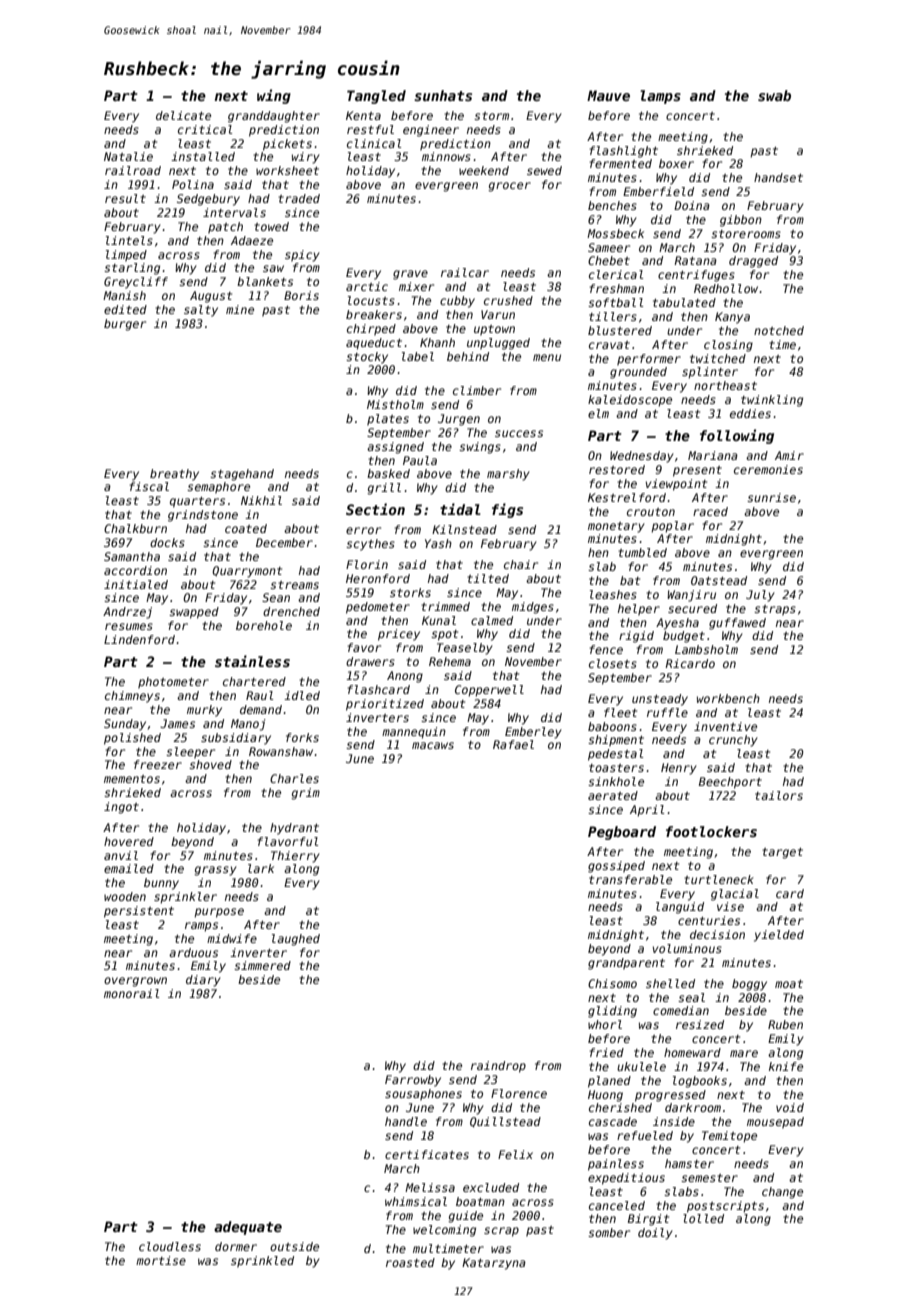 The width and height of the page is (908, 1316). I want to click on anvil, so click(121, 855).
